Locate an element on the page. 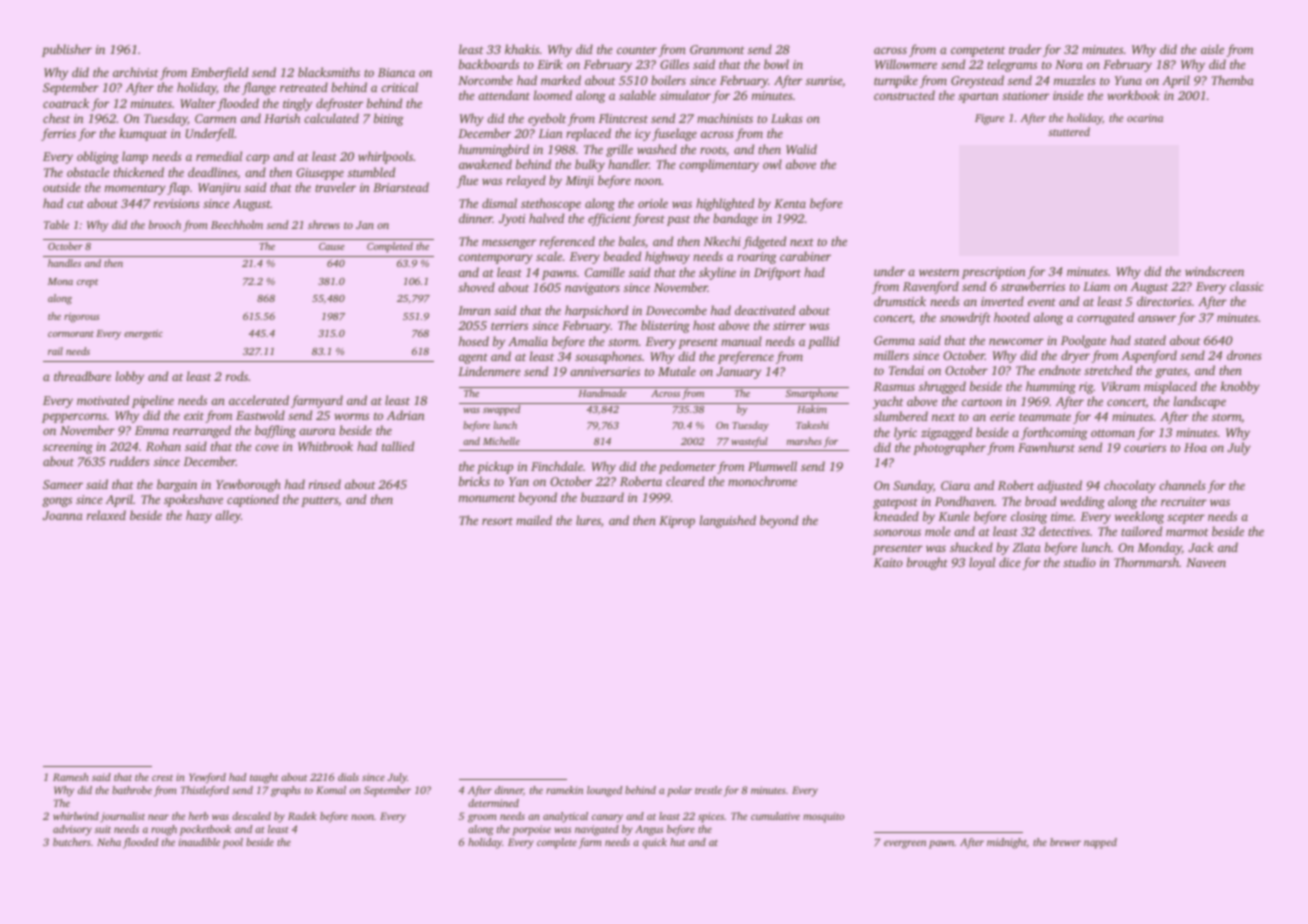 Image resolution: width=1308 pixels, height=924 pixels. quick is located at coordinates (654, 843).
